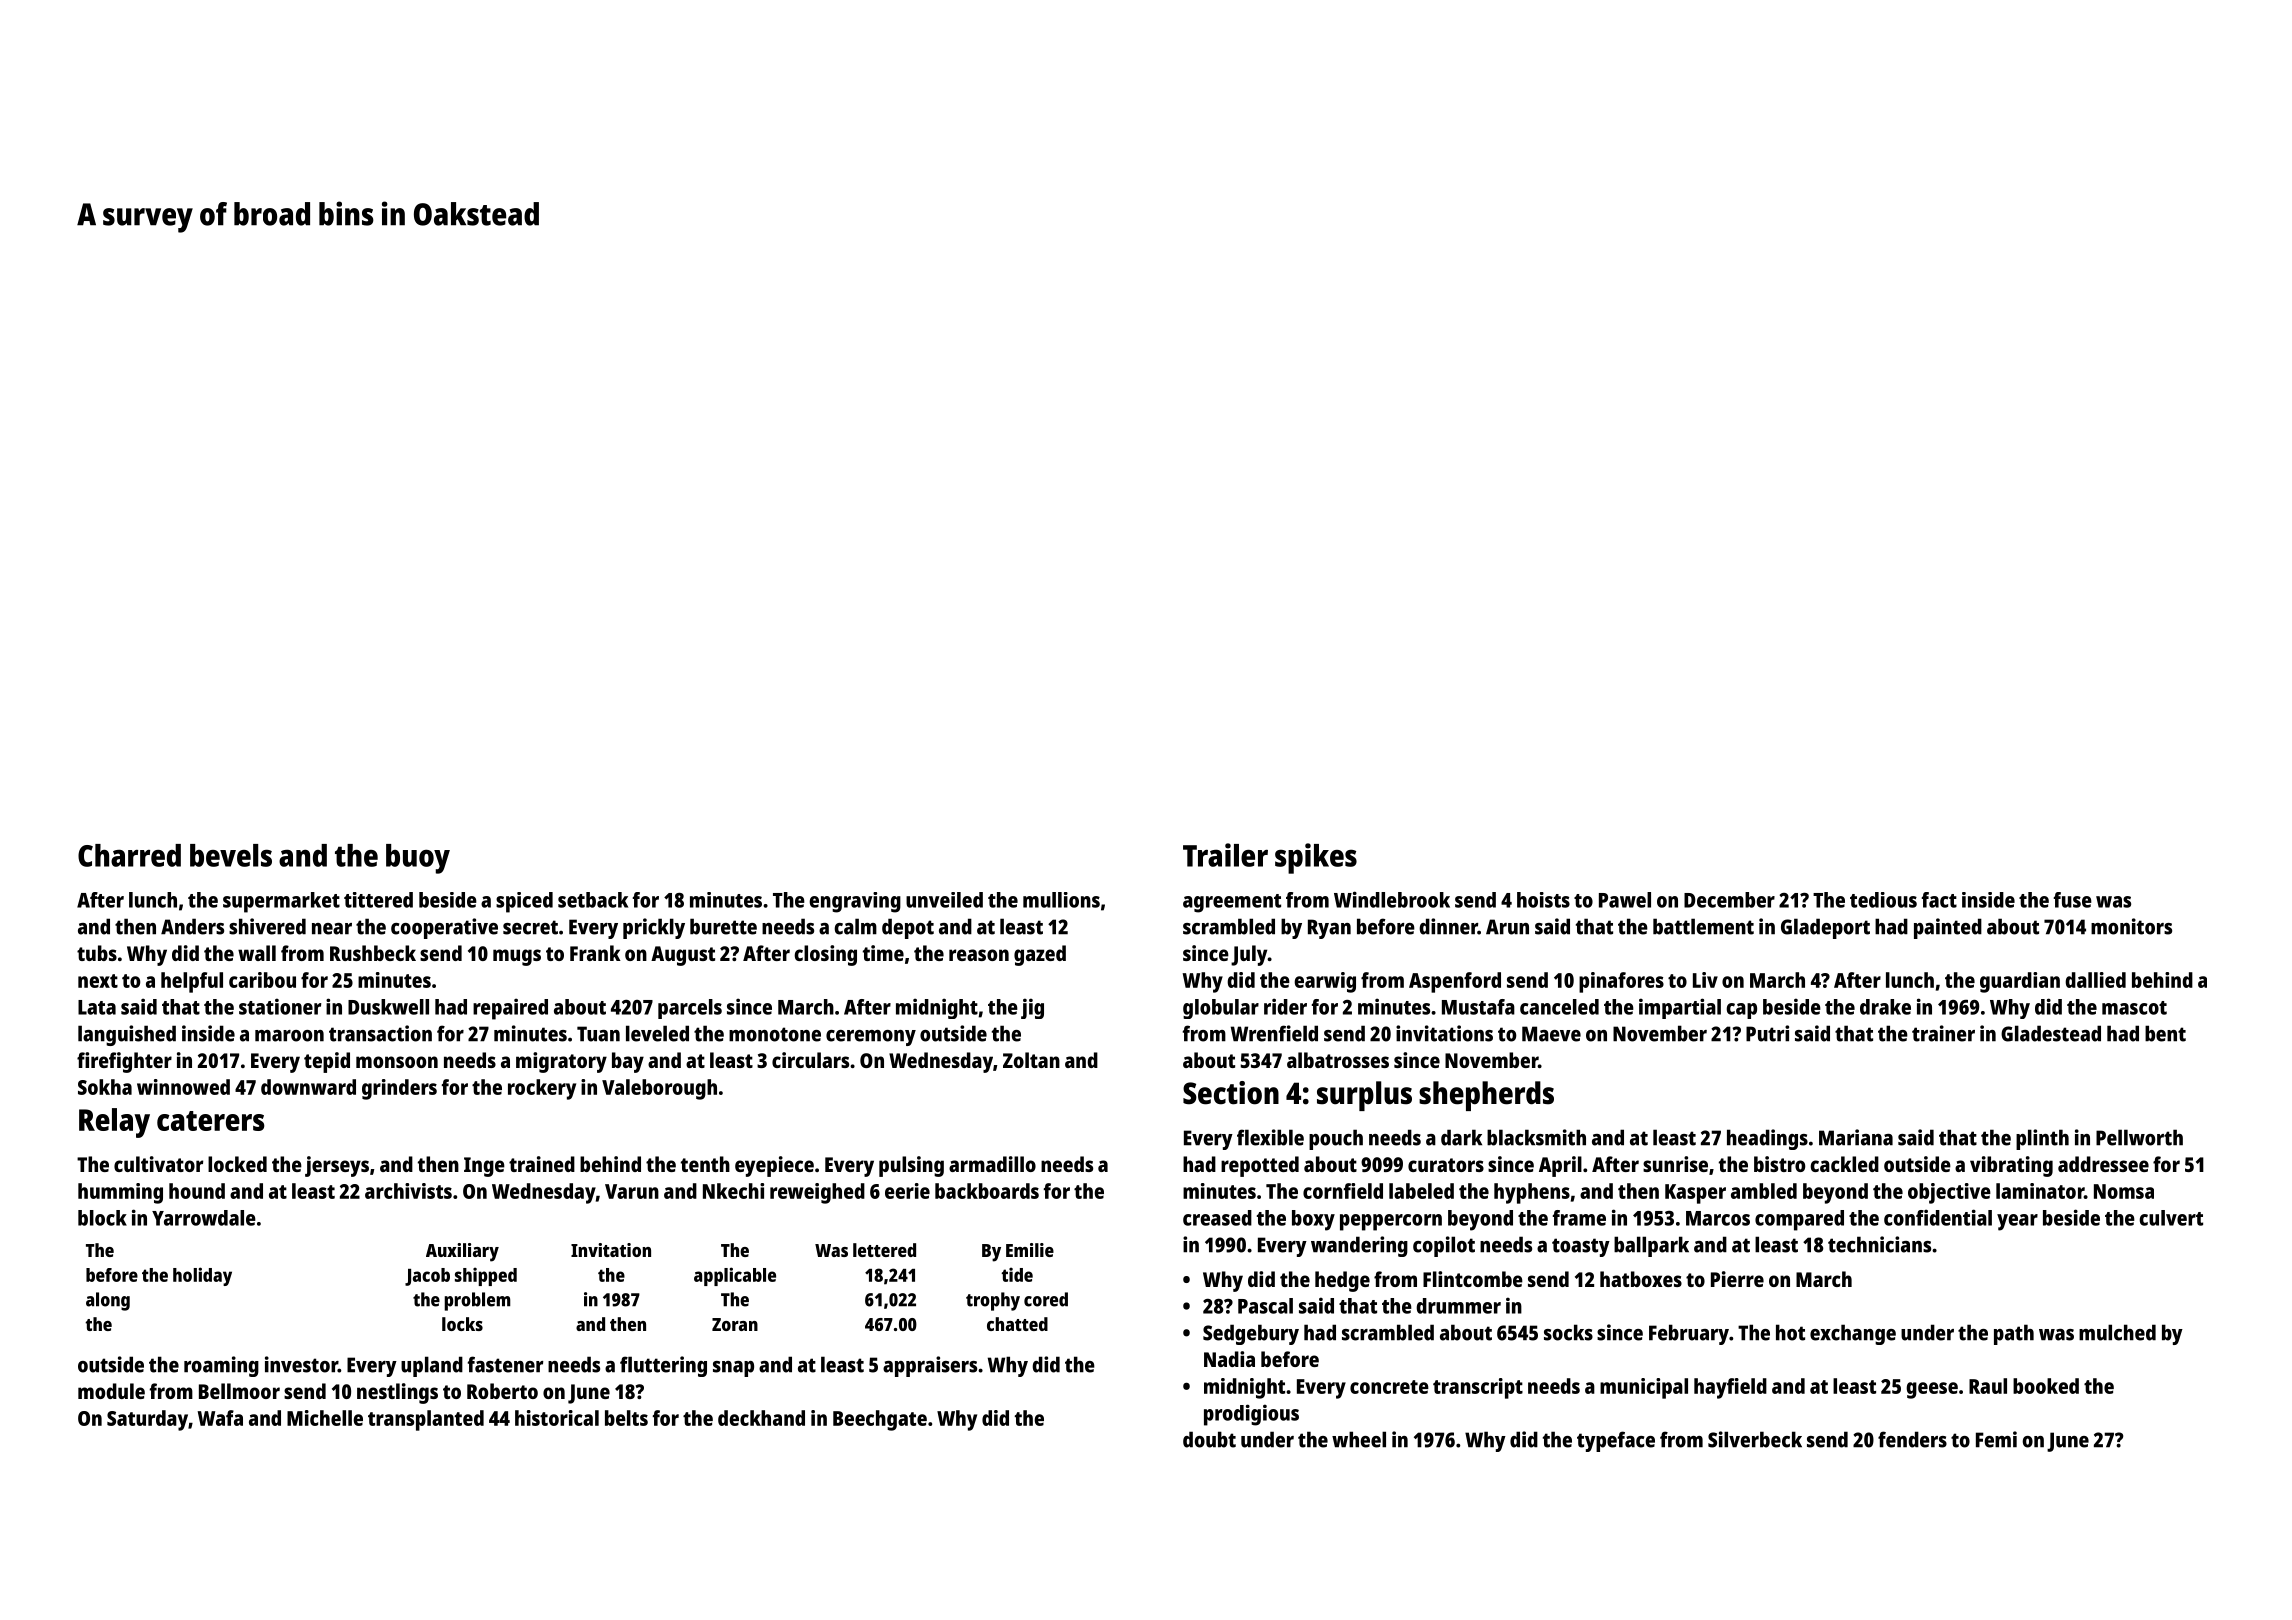 The height and width of the screenshot is (1620, 2292). What do you see at coordinates (1651, 1246) in the screenshot?
I see `ballpark` at bounding box center [1651, 1246].
